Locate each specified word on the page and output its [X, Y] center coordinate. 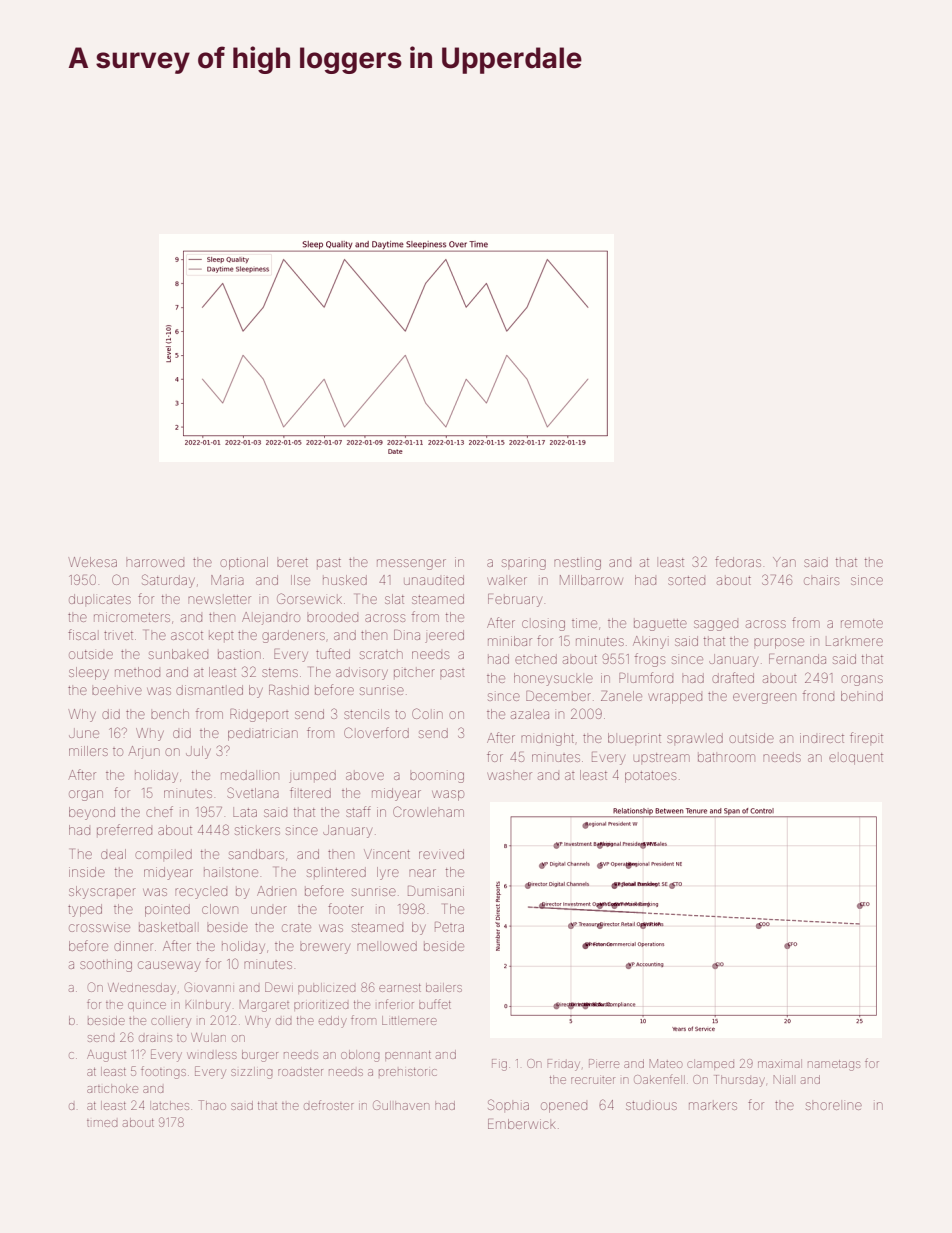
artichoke [112, 1089]
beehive [117, 691]
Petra [449, 927]
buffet [435, 1004]
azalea [530, 714]
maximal [780, 1063]
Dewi [279, 987]
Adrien [276, 891]
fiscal [82, 634]
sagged [716, 625]
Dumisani [436, 891]
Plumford [646, 677]
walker [507, 581]
